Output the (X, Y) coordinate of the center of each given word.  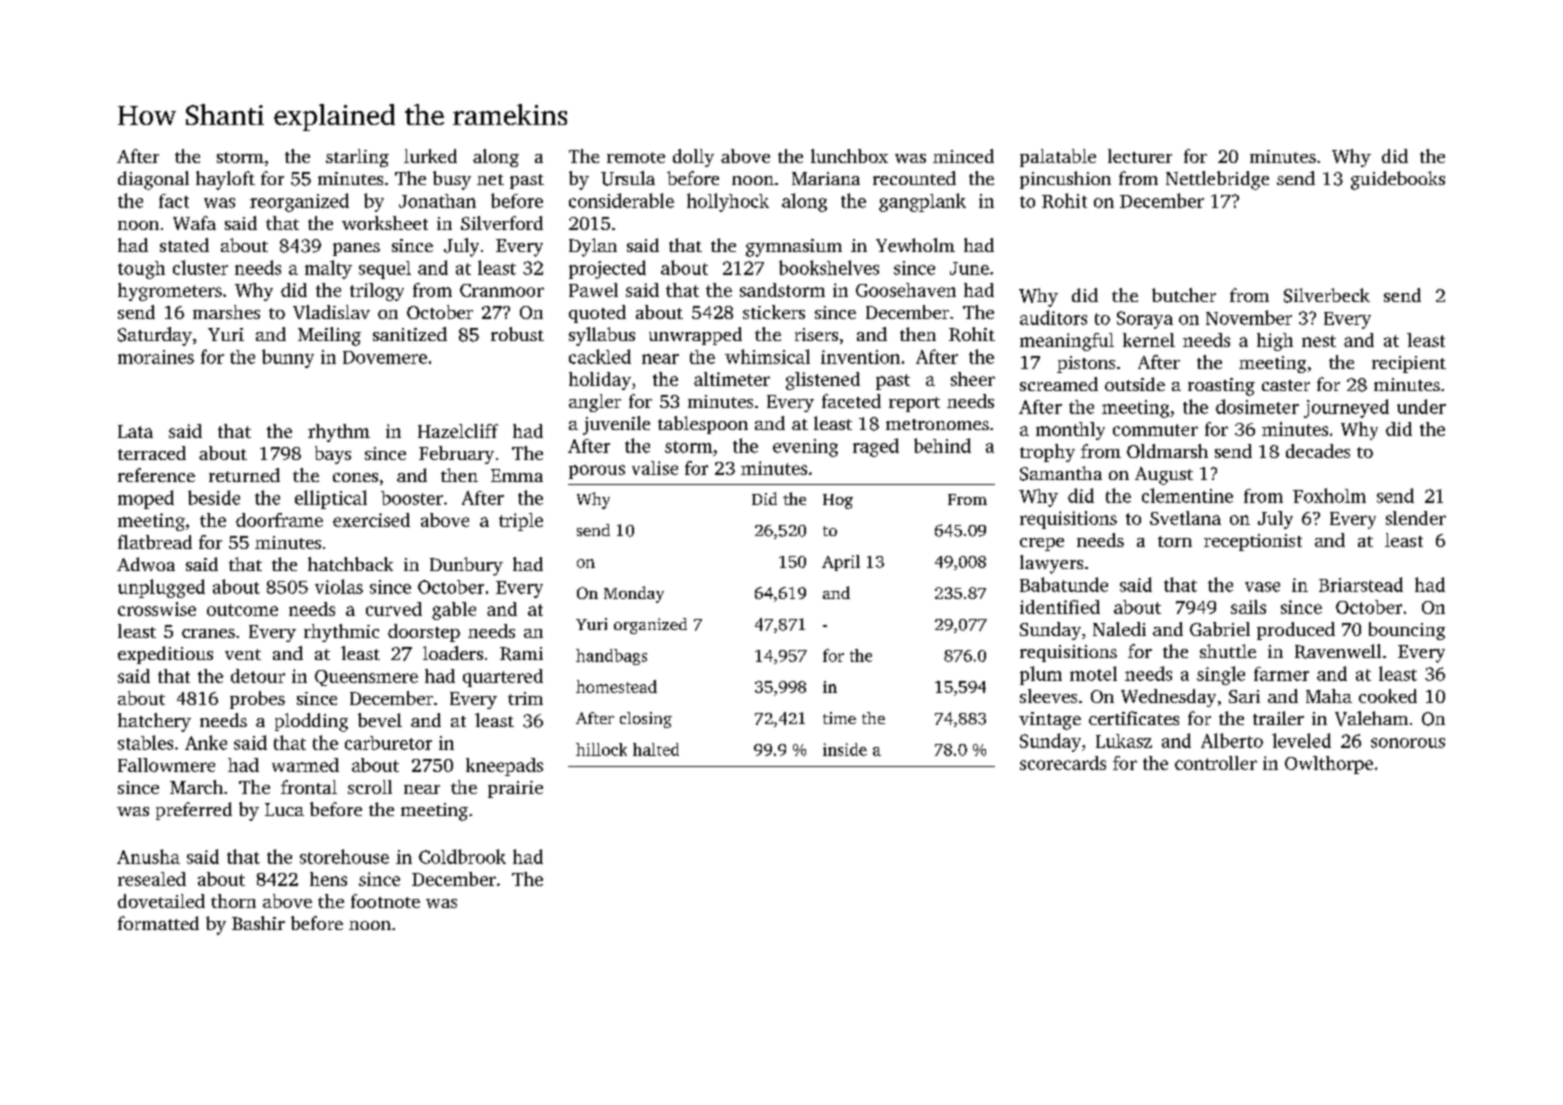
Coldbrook (462, 856)
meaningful (1067, 342)
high (1275, 342)
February (456, 455)
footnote (385, 901)
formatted (158, 923)
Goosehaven (906, 290)
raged (876, 447)
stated (184, 245)
